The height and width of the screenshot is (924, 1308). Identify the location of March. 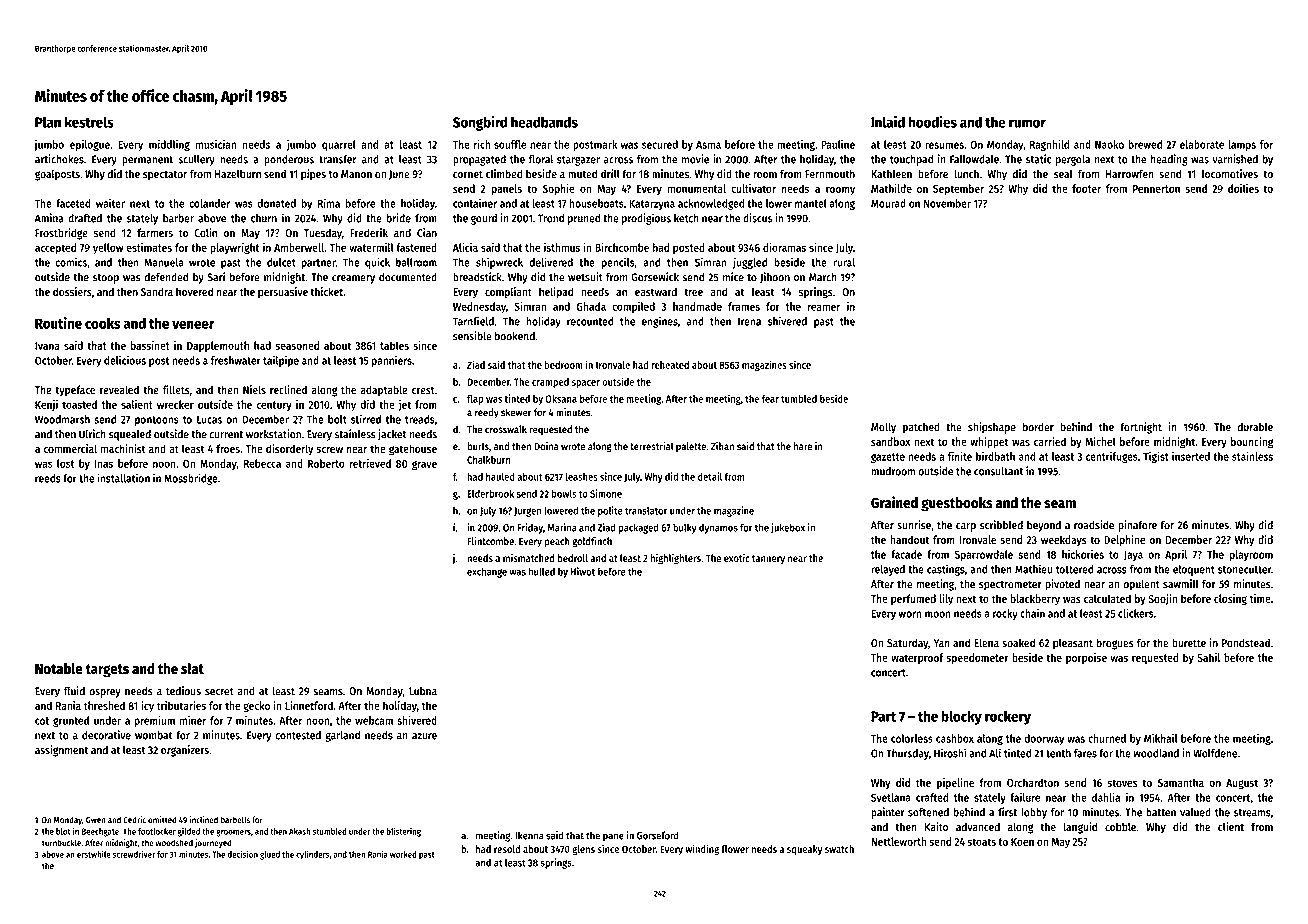
(822, 277).
